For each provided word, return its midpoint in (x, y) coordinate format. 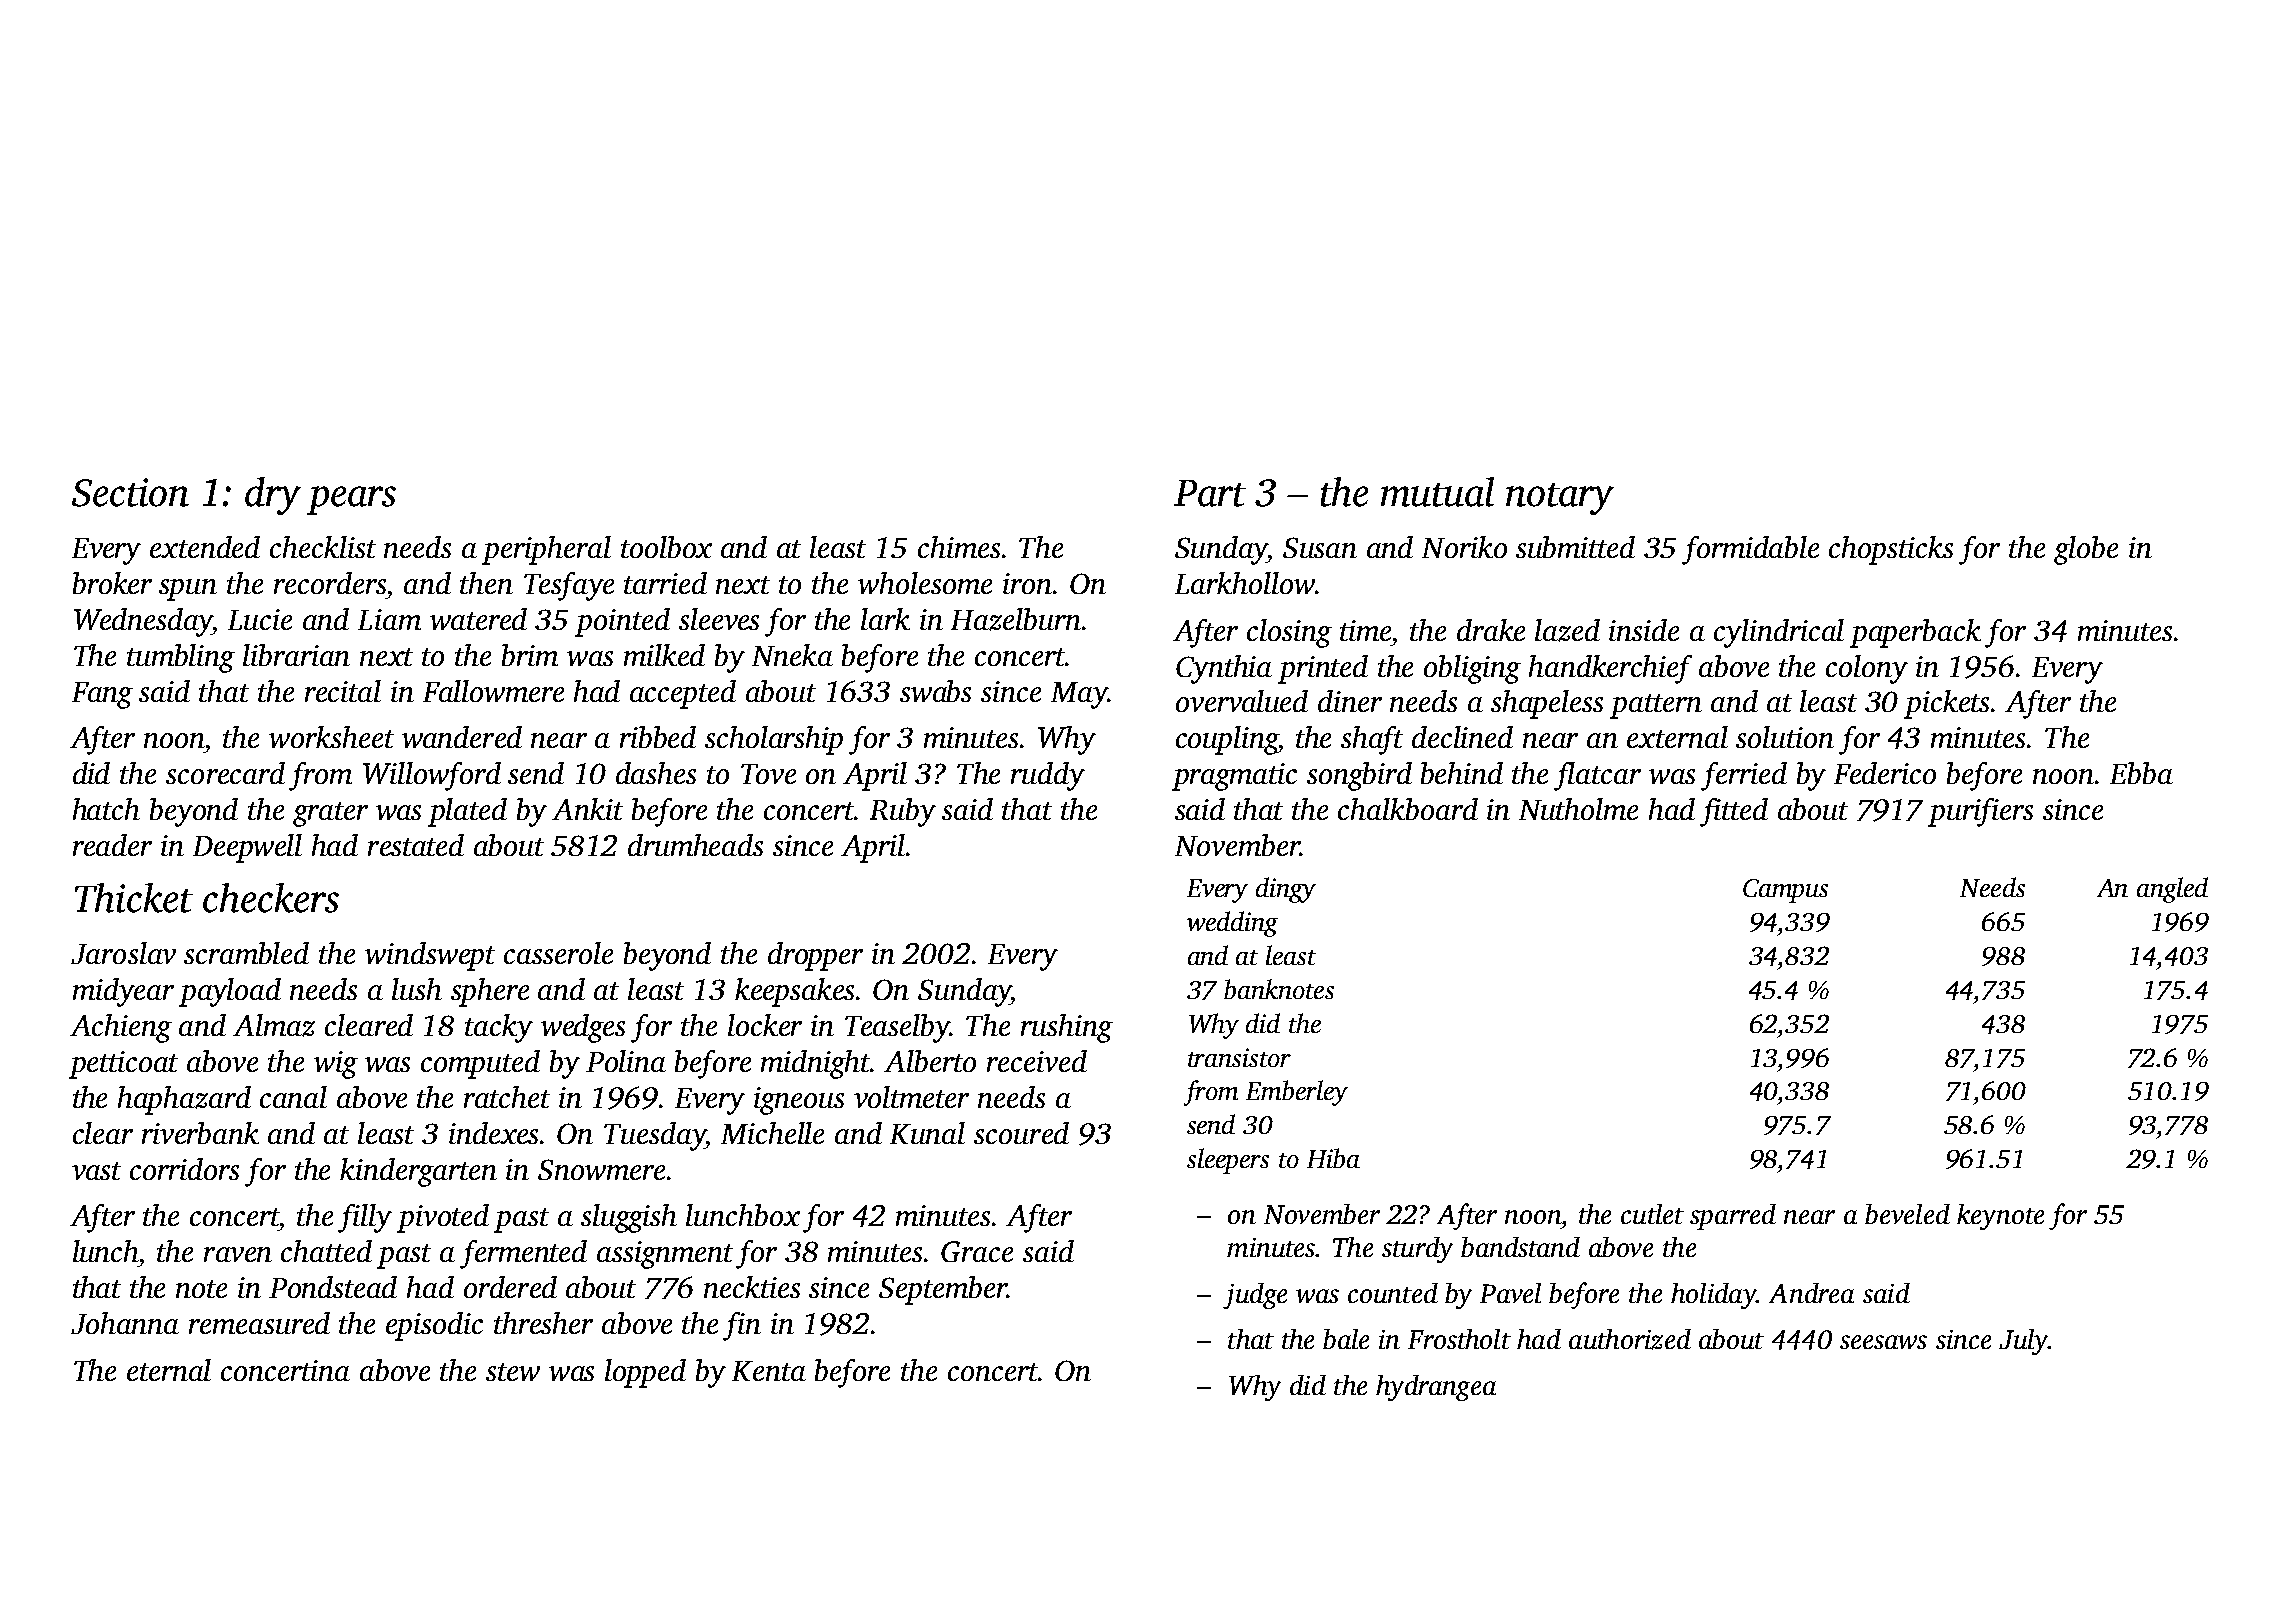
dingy (1286, 890)
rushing (1067, 1028)
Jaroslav (123, 953)
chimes (959, 547)
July (2023, 1342)
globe (2086, 550)
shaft (1372, 740)
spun (188, 590)
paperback (1915, 633)
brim (530, 655)
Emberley (1297, 1093)
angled (2172, 890)
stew (513, 1372)
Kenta (769, 1371)
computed (480, 1064)
